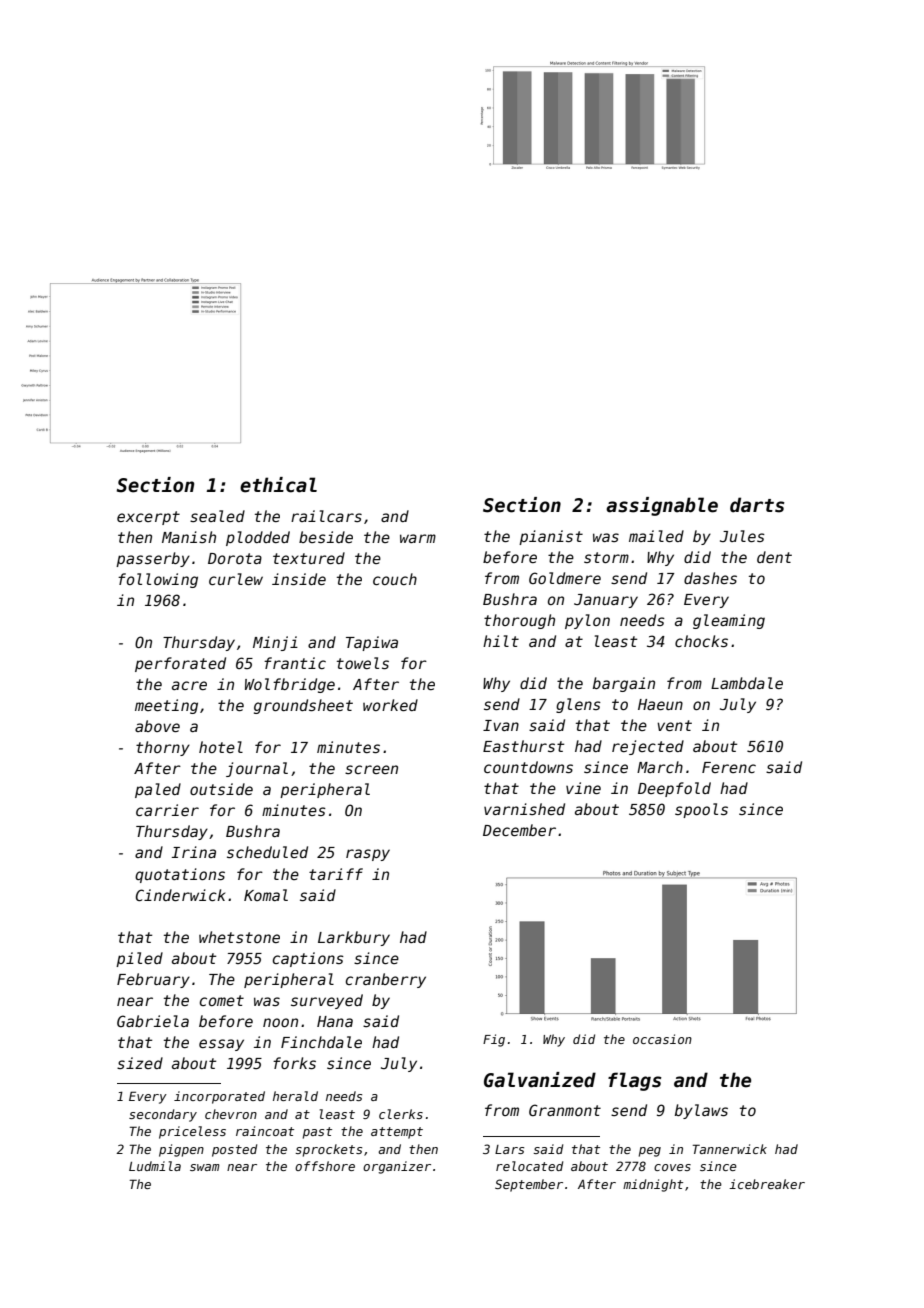  Describe the element at coordinates (278, 485) in the image. I see `ethical` at that location.
